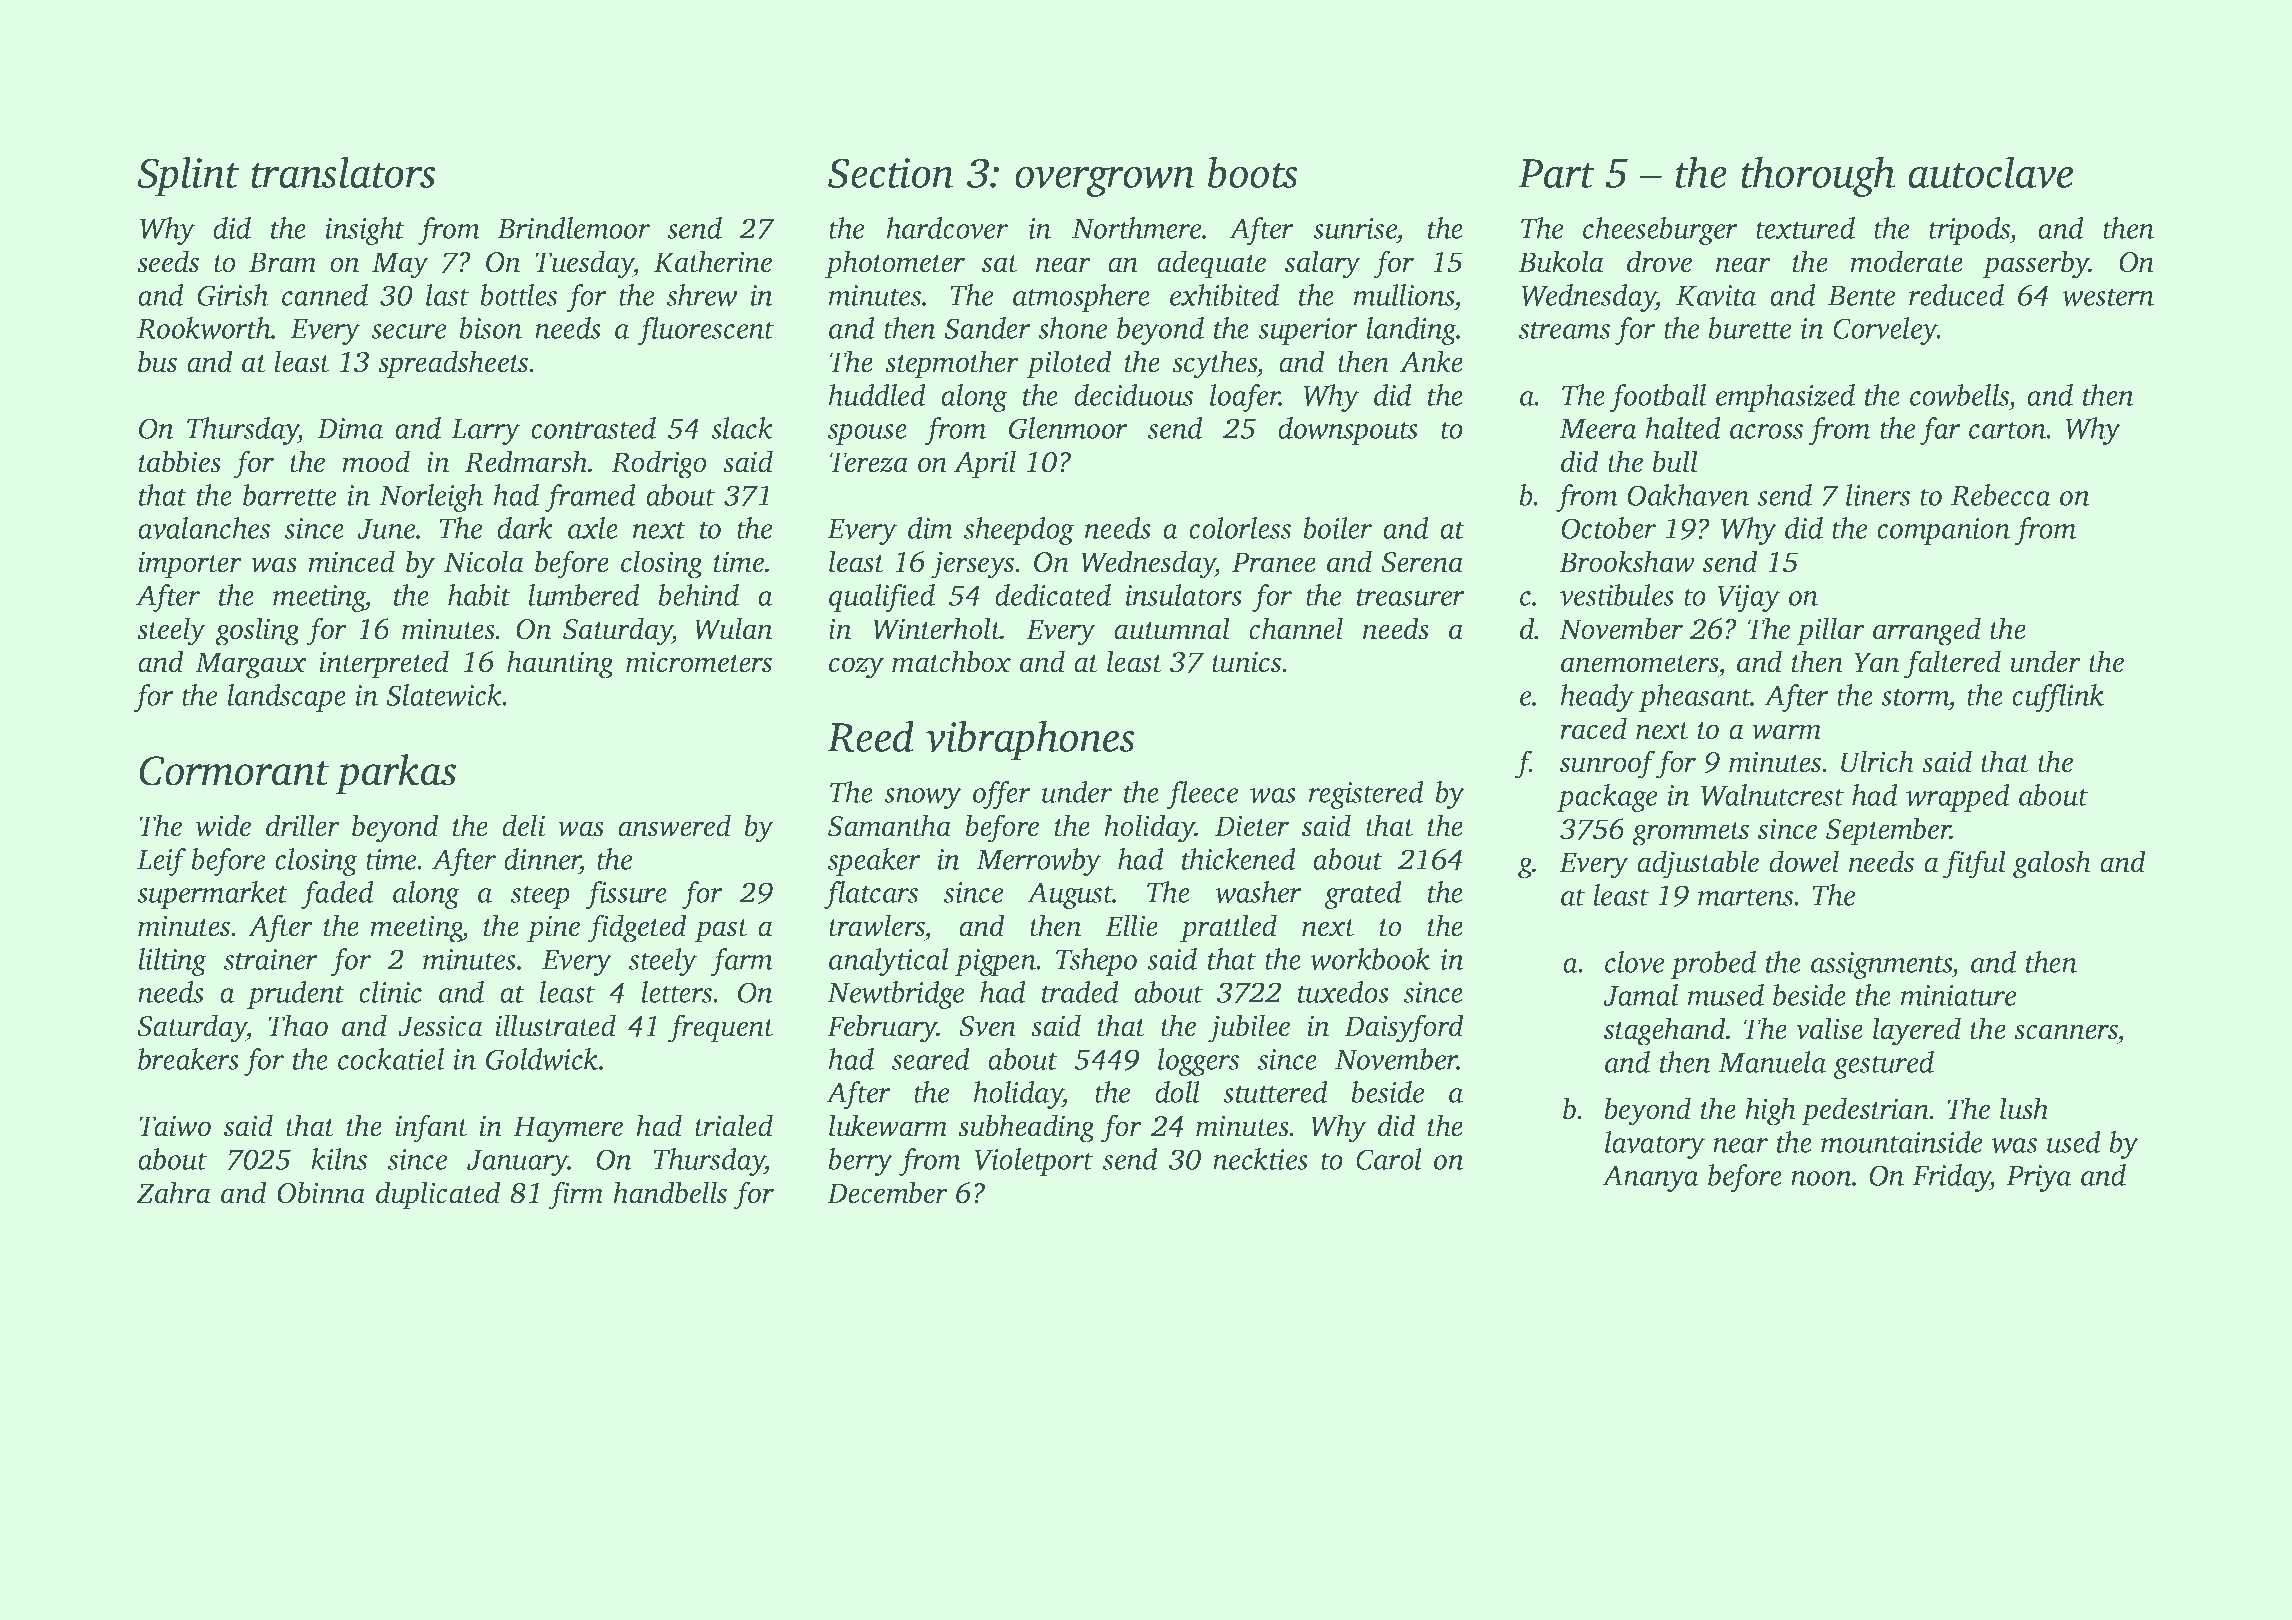 The image size is (2292, 1620). I want to click on pedestrian, so click(1865, 1111).
